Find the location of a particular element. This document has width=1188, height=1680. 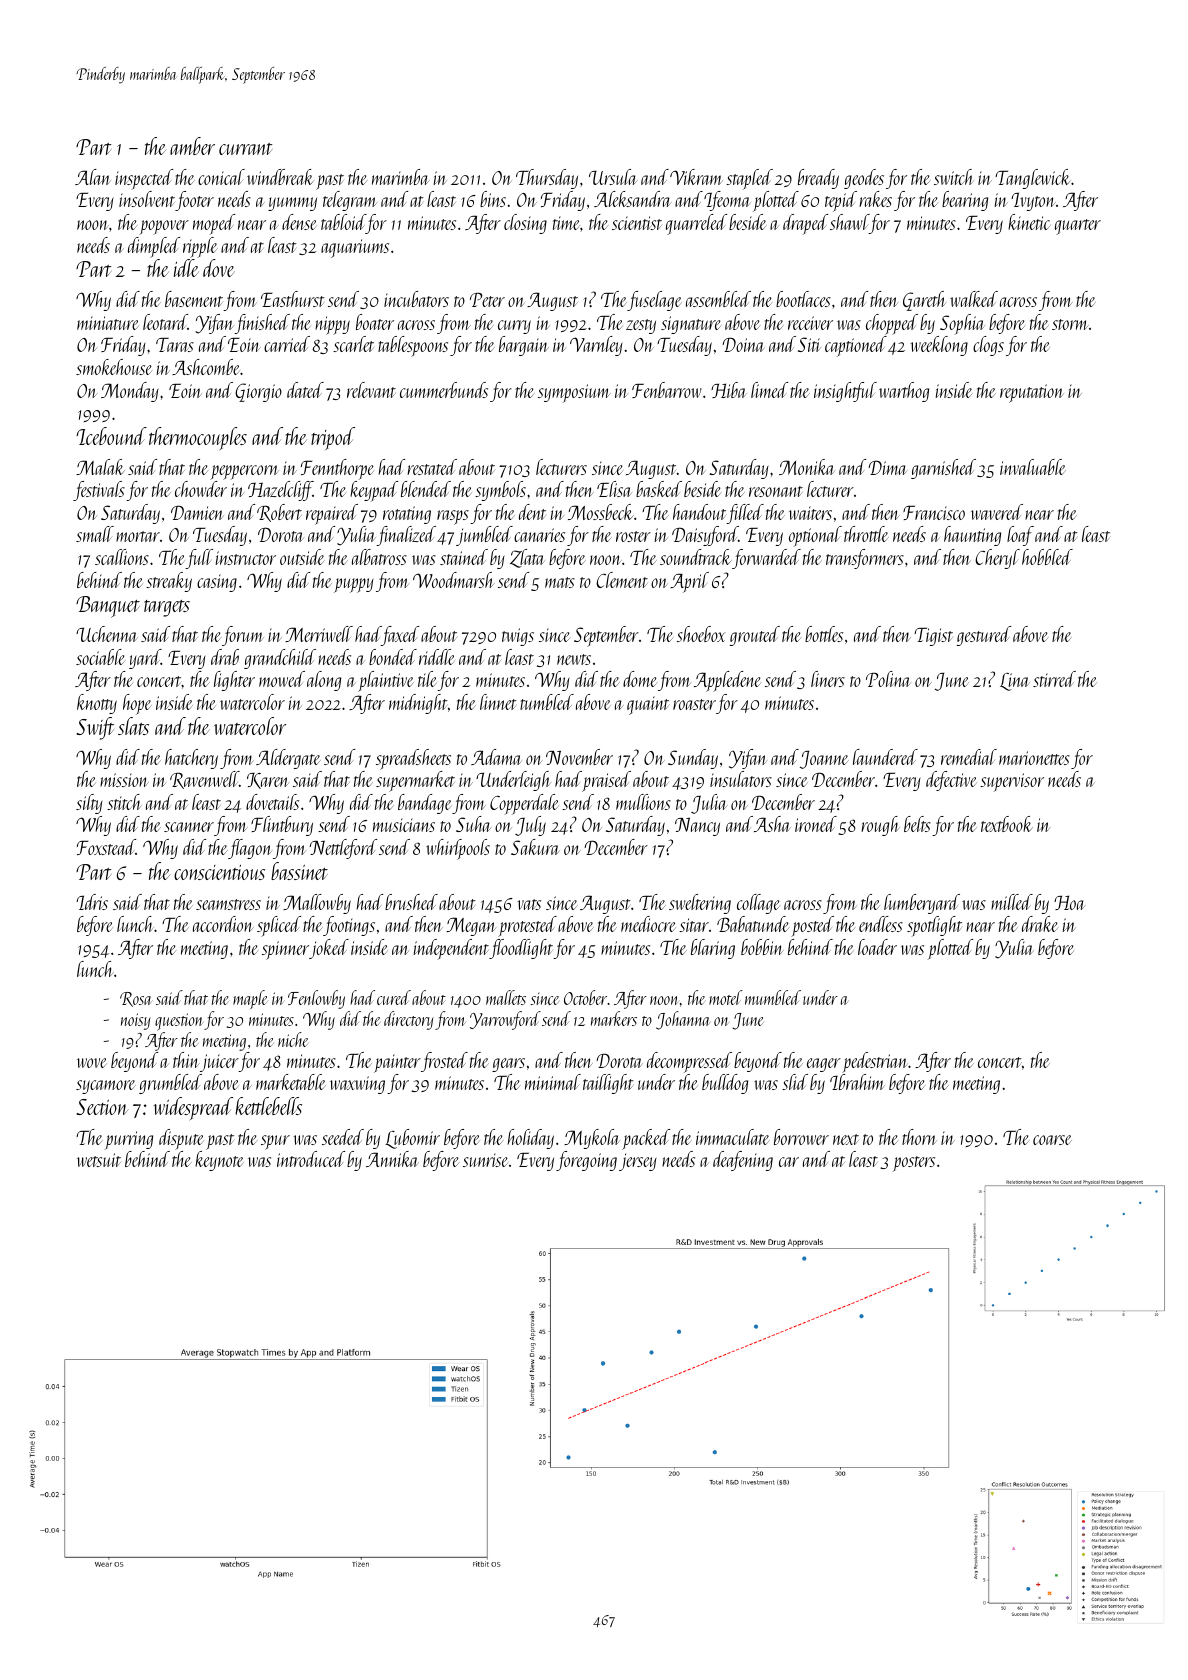

sunrise is located at coordinates (485, 1160).
